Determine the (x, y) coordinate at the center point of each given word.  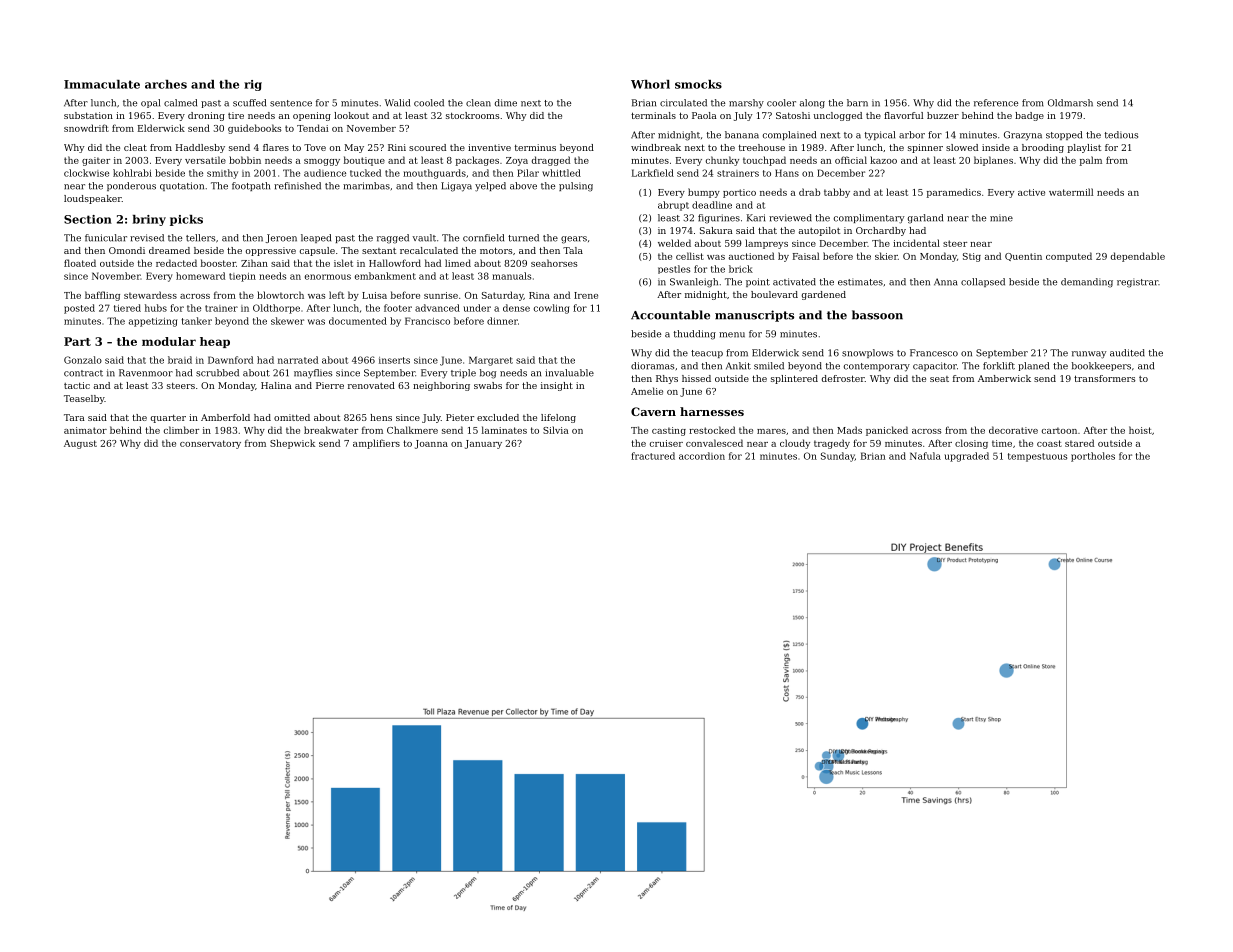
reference (996, 103)
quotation (182, 186)
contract (83, 373)
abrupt (673, 206)
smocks (698, 84)
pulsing (576, 187)
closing (971, 444)
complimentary (869, 219)
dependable (1138, 257)
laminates (504, 430)
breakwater (331, 430)
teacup (707, 354)
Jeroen (281, 238)
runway (1089, 355)
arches (166, 84)
